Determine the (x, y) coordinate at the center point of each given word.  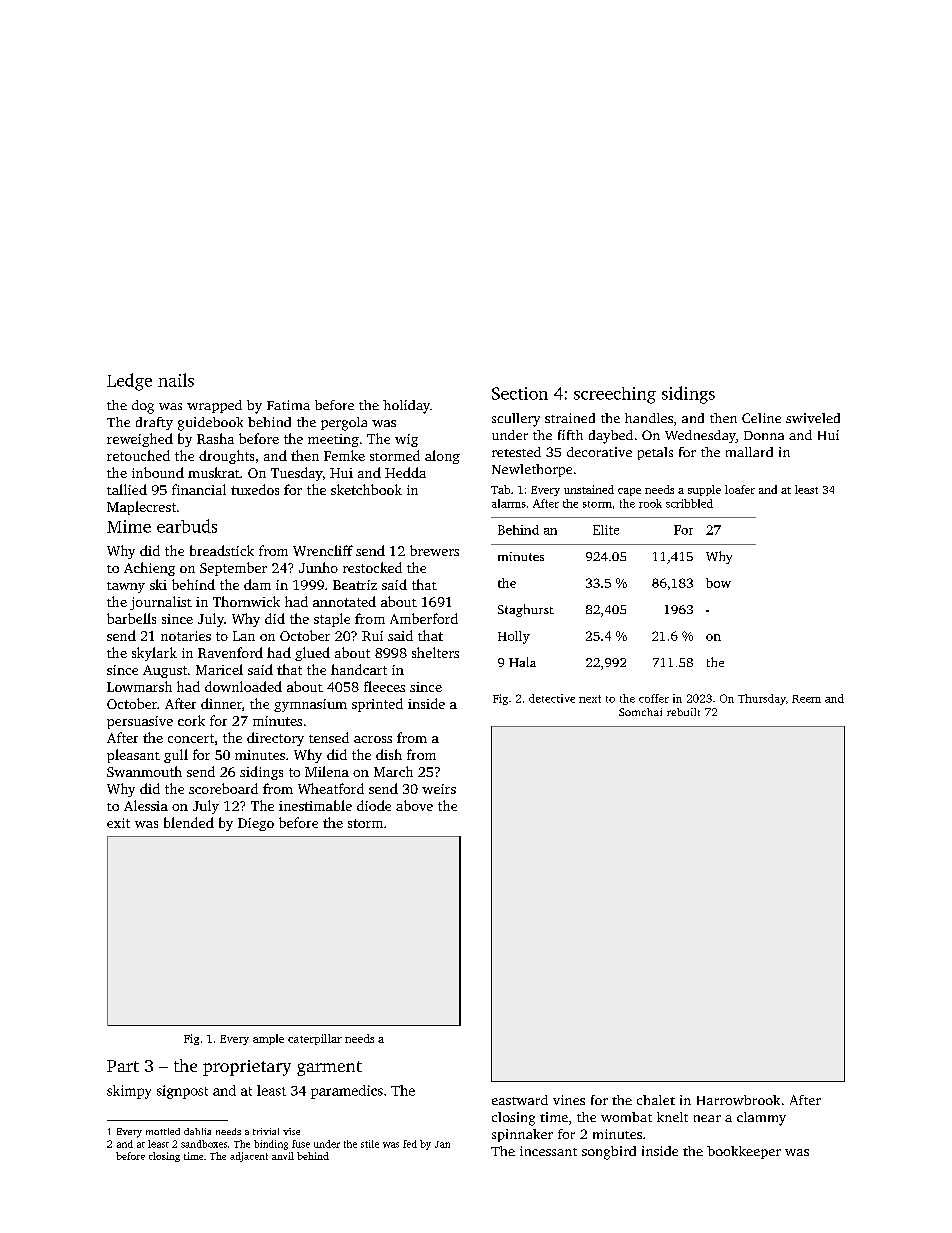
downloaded (243, 686)
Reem (806, 699)
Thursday (762, 699)
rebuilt (683, 712)
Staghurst (526, 610)
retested (516, 452)
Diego (256, 824)
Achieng (149, 569)
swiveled (813, 418)
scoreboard (223, 788)
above (414, 805)
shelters (435, 652)
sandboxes (204, 1144)
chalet (656, 1100)
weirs (439, 789)
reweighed (140, 440)
